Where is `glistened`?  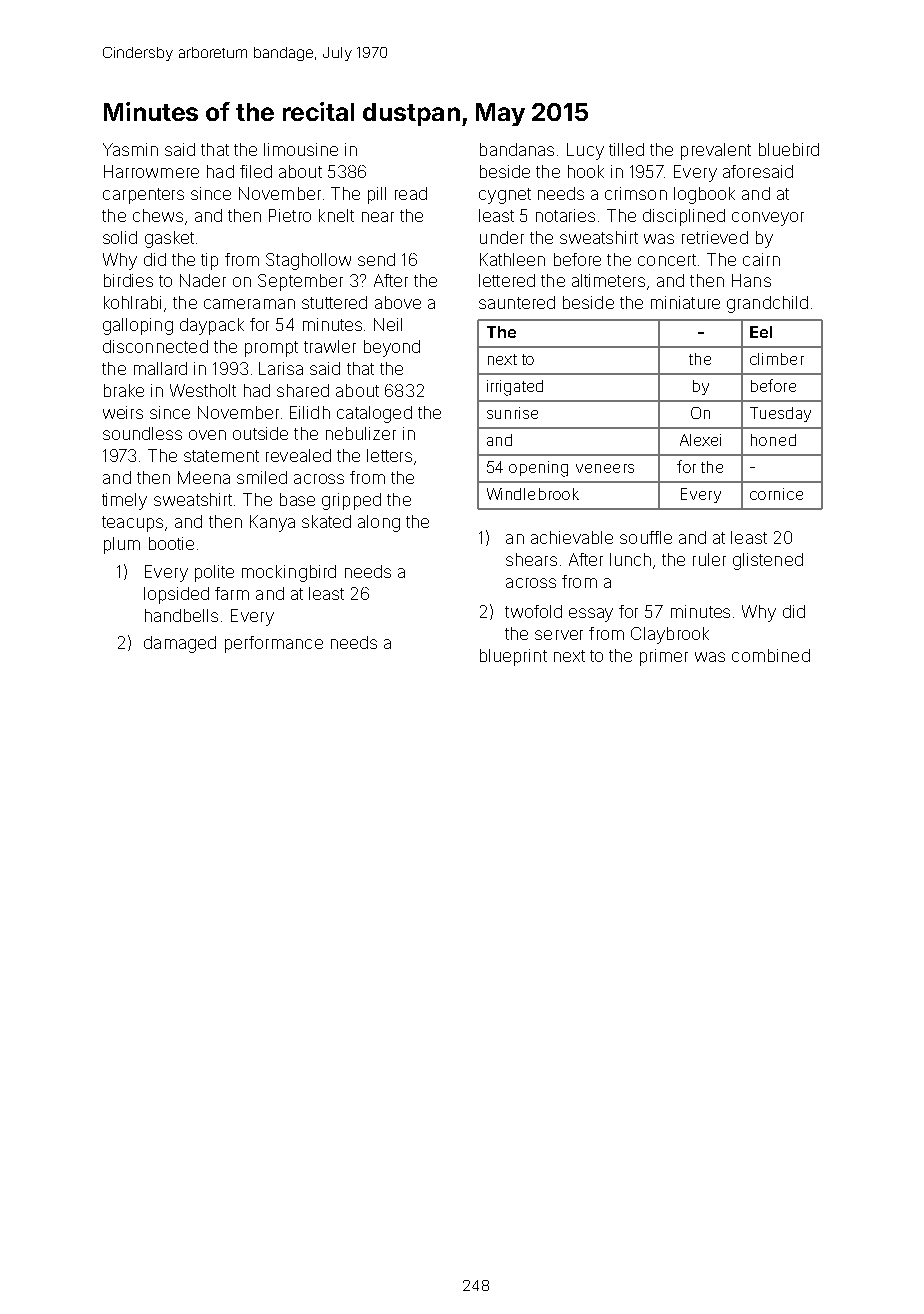
glistened is located at coordinates (768, 561).
